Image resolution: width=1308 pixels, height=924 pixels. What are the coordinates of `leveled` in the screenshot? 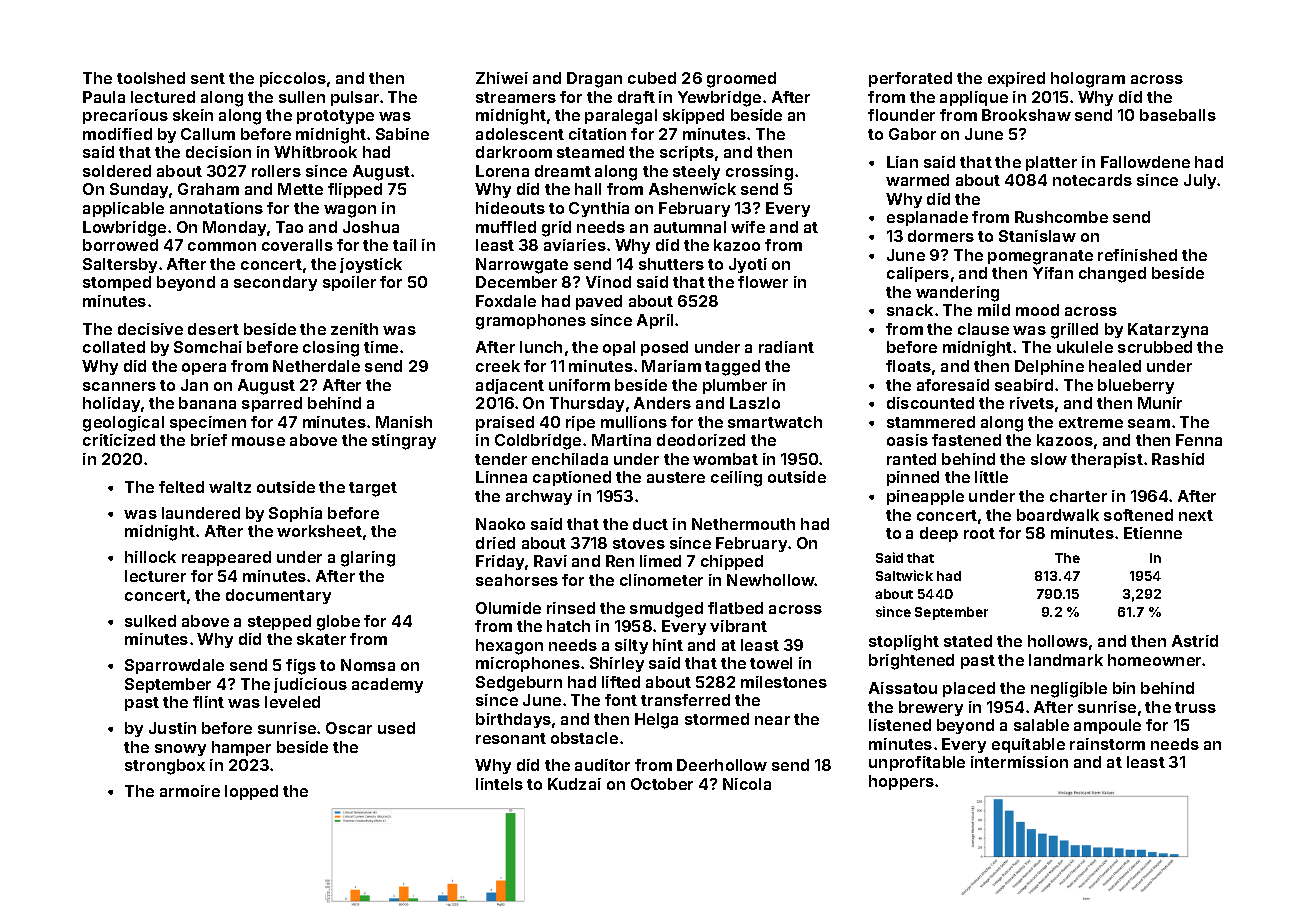 It's located at (292, 702).
